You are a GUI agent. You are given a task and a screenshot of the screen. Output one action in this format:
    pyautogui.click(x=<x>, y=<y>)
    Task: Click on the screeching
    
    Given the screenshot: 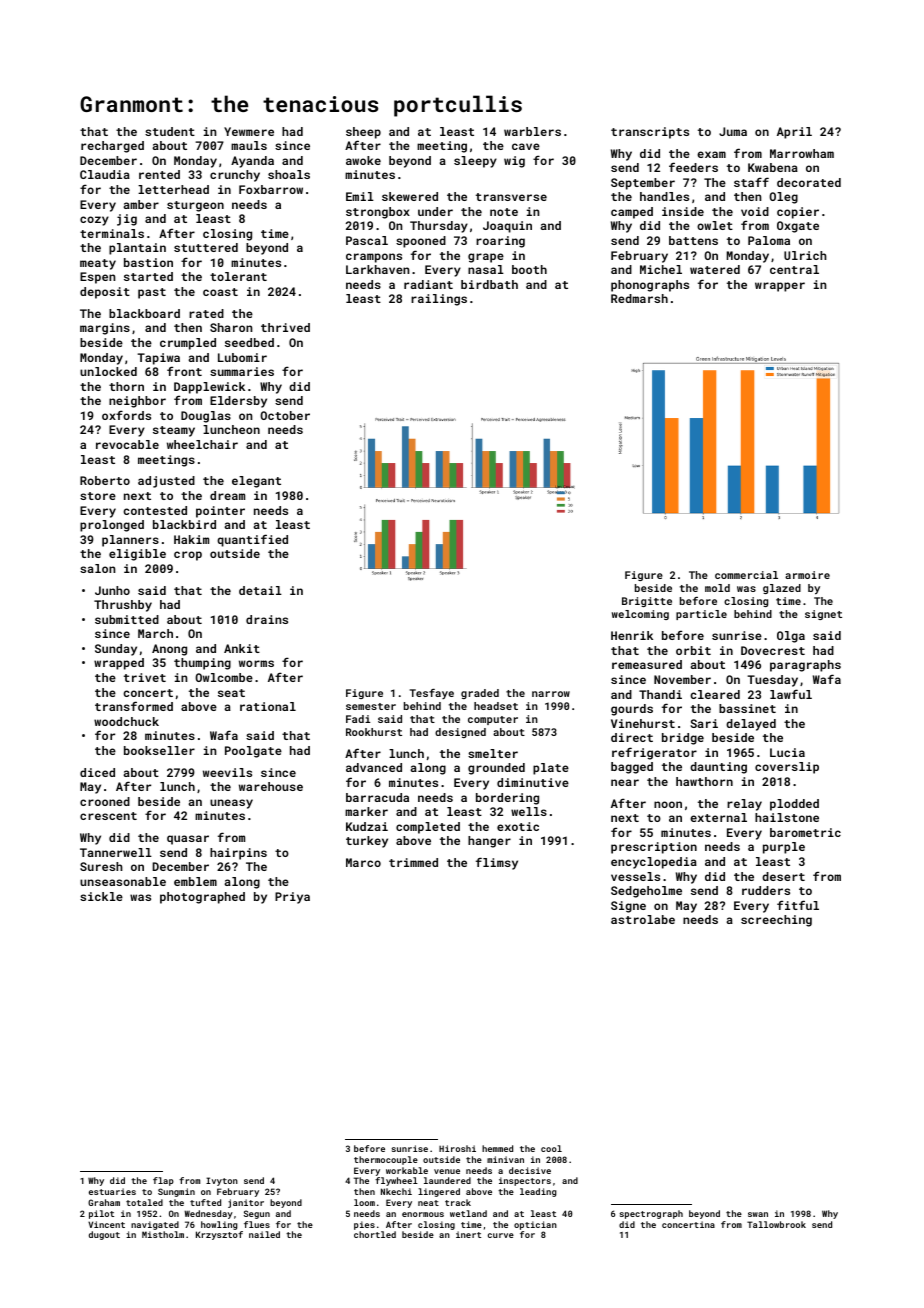 What is the action you would take?
    pyautogui.click(x=776, y=921)
